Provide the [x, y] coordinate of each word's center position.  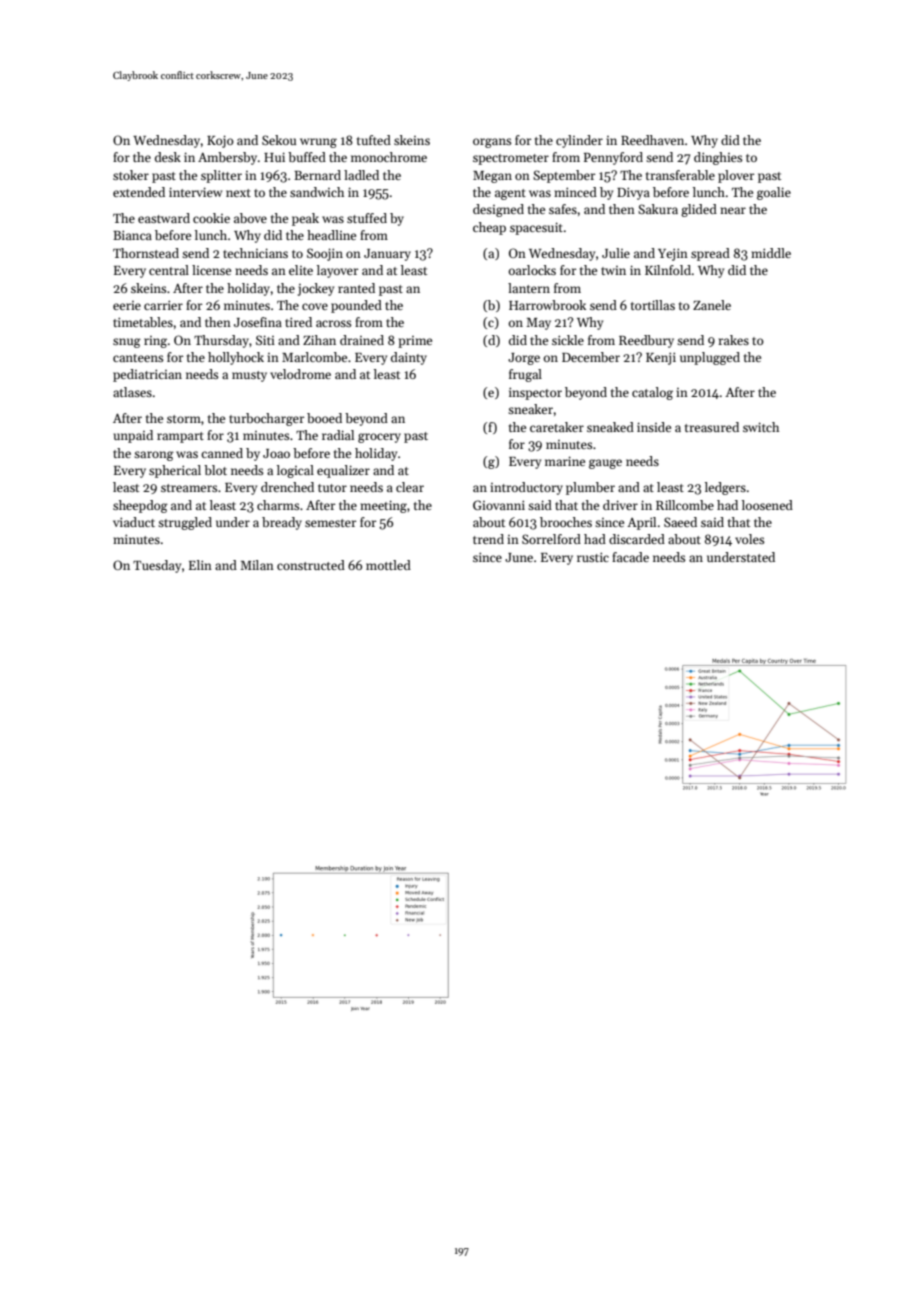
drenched [287, 487]
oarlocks [532, 270]
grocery [379, 438]
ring [155, 342]
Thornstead [146, 253]
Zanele [712, 305]
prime [415, 342]
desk [168, 157]
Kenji [661, 358]
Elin [200, 565]
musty [249, 376]
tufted [374, 140]
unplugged [710, 358]
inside [654, 427]
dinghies [718, 158]
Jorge [524, 359]
